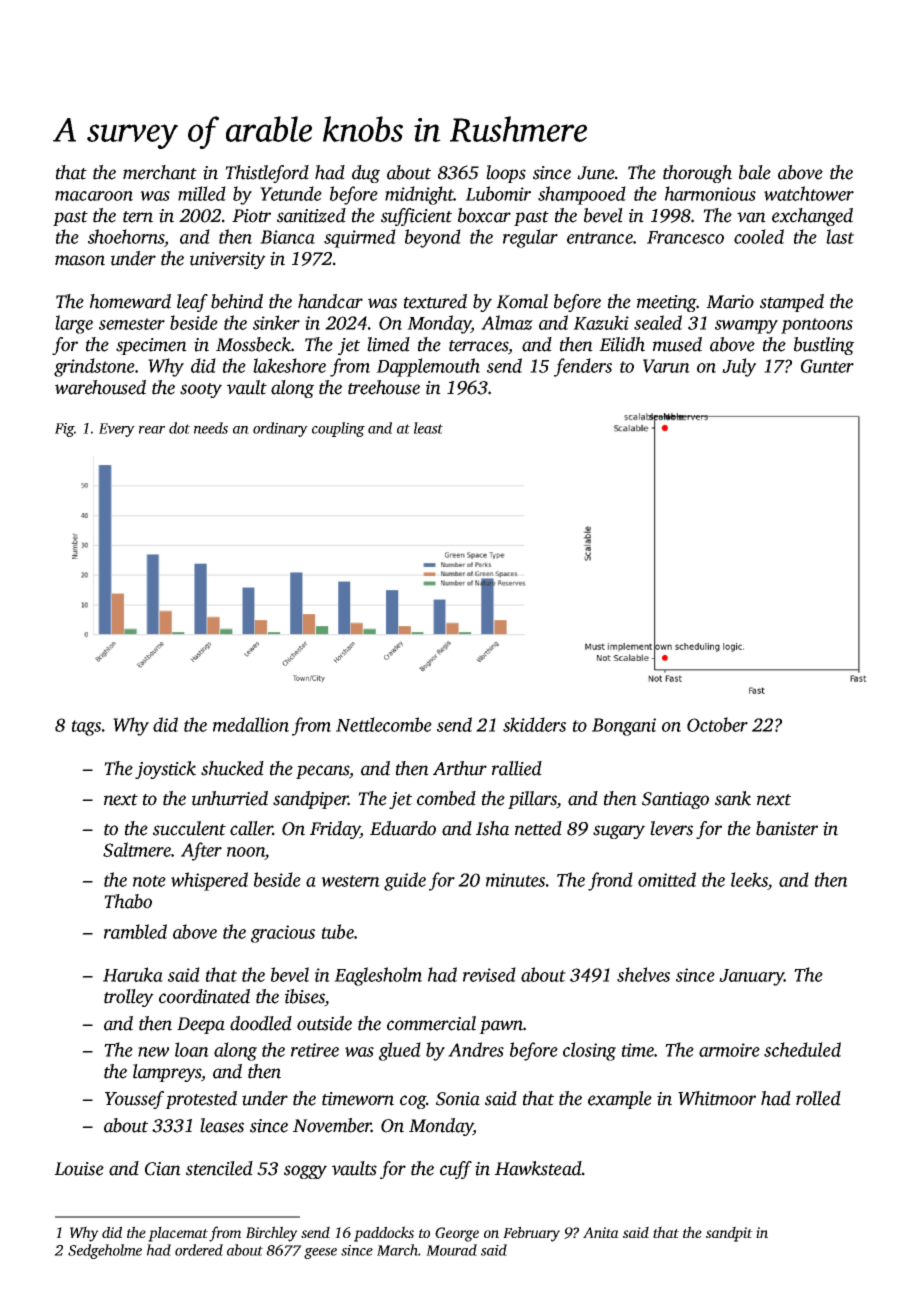 The height and width of the image is (1316, 908). What do you see at coordinates (624, 727) in the image?
I see `Bongani` at bounding box center [624, 727].
